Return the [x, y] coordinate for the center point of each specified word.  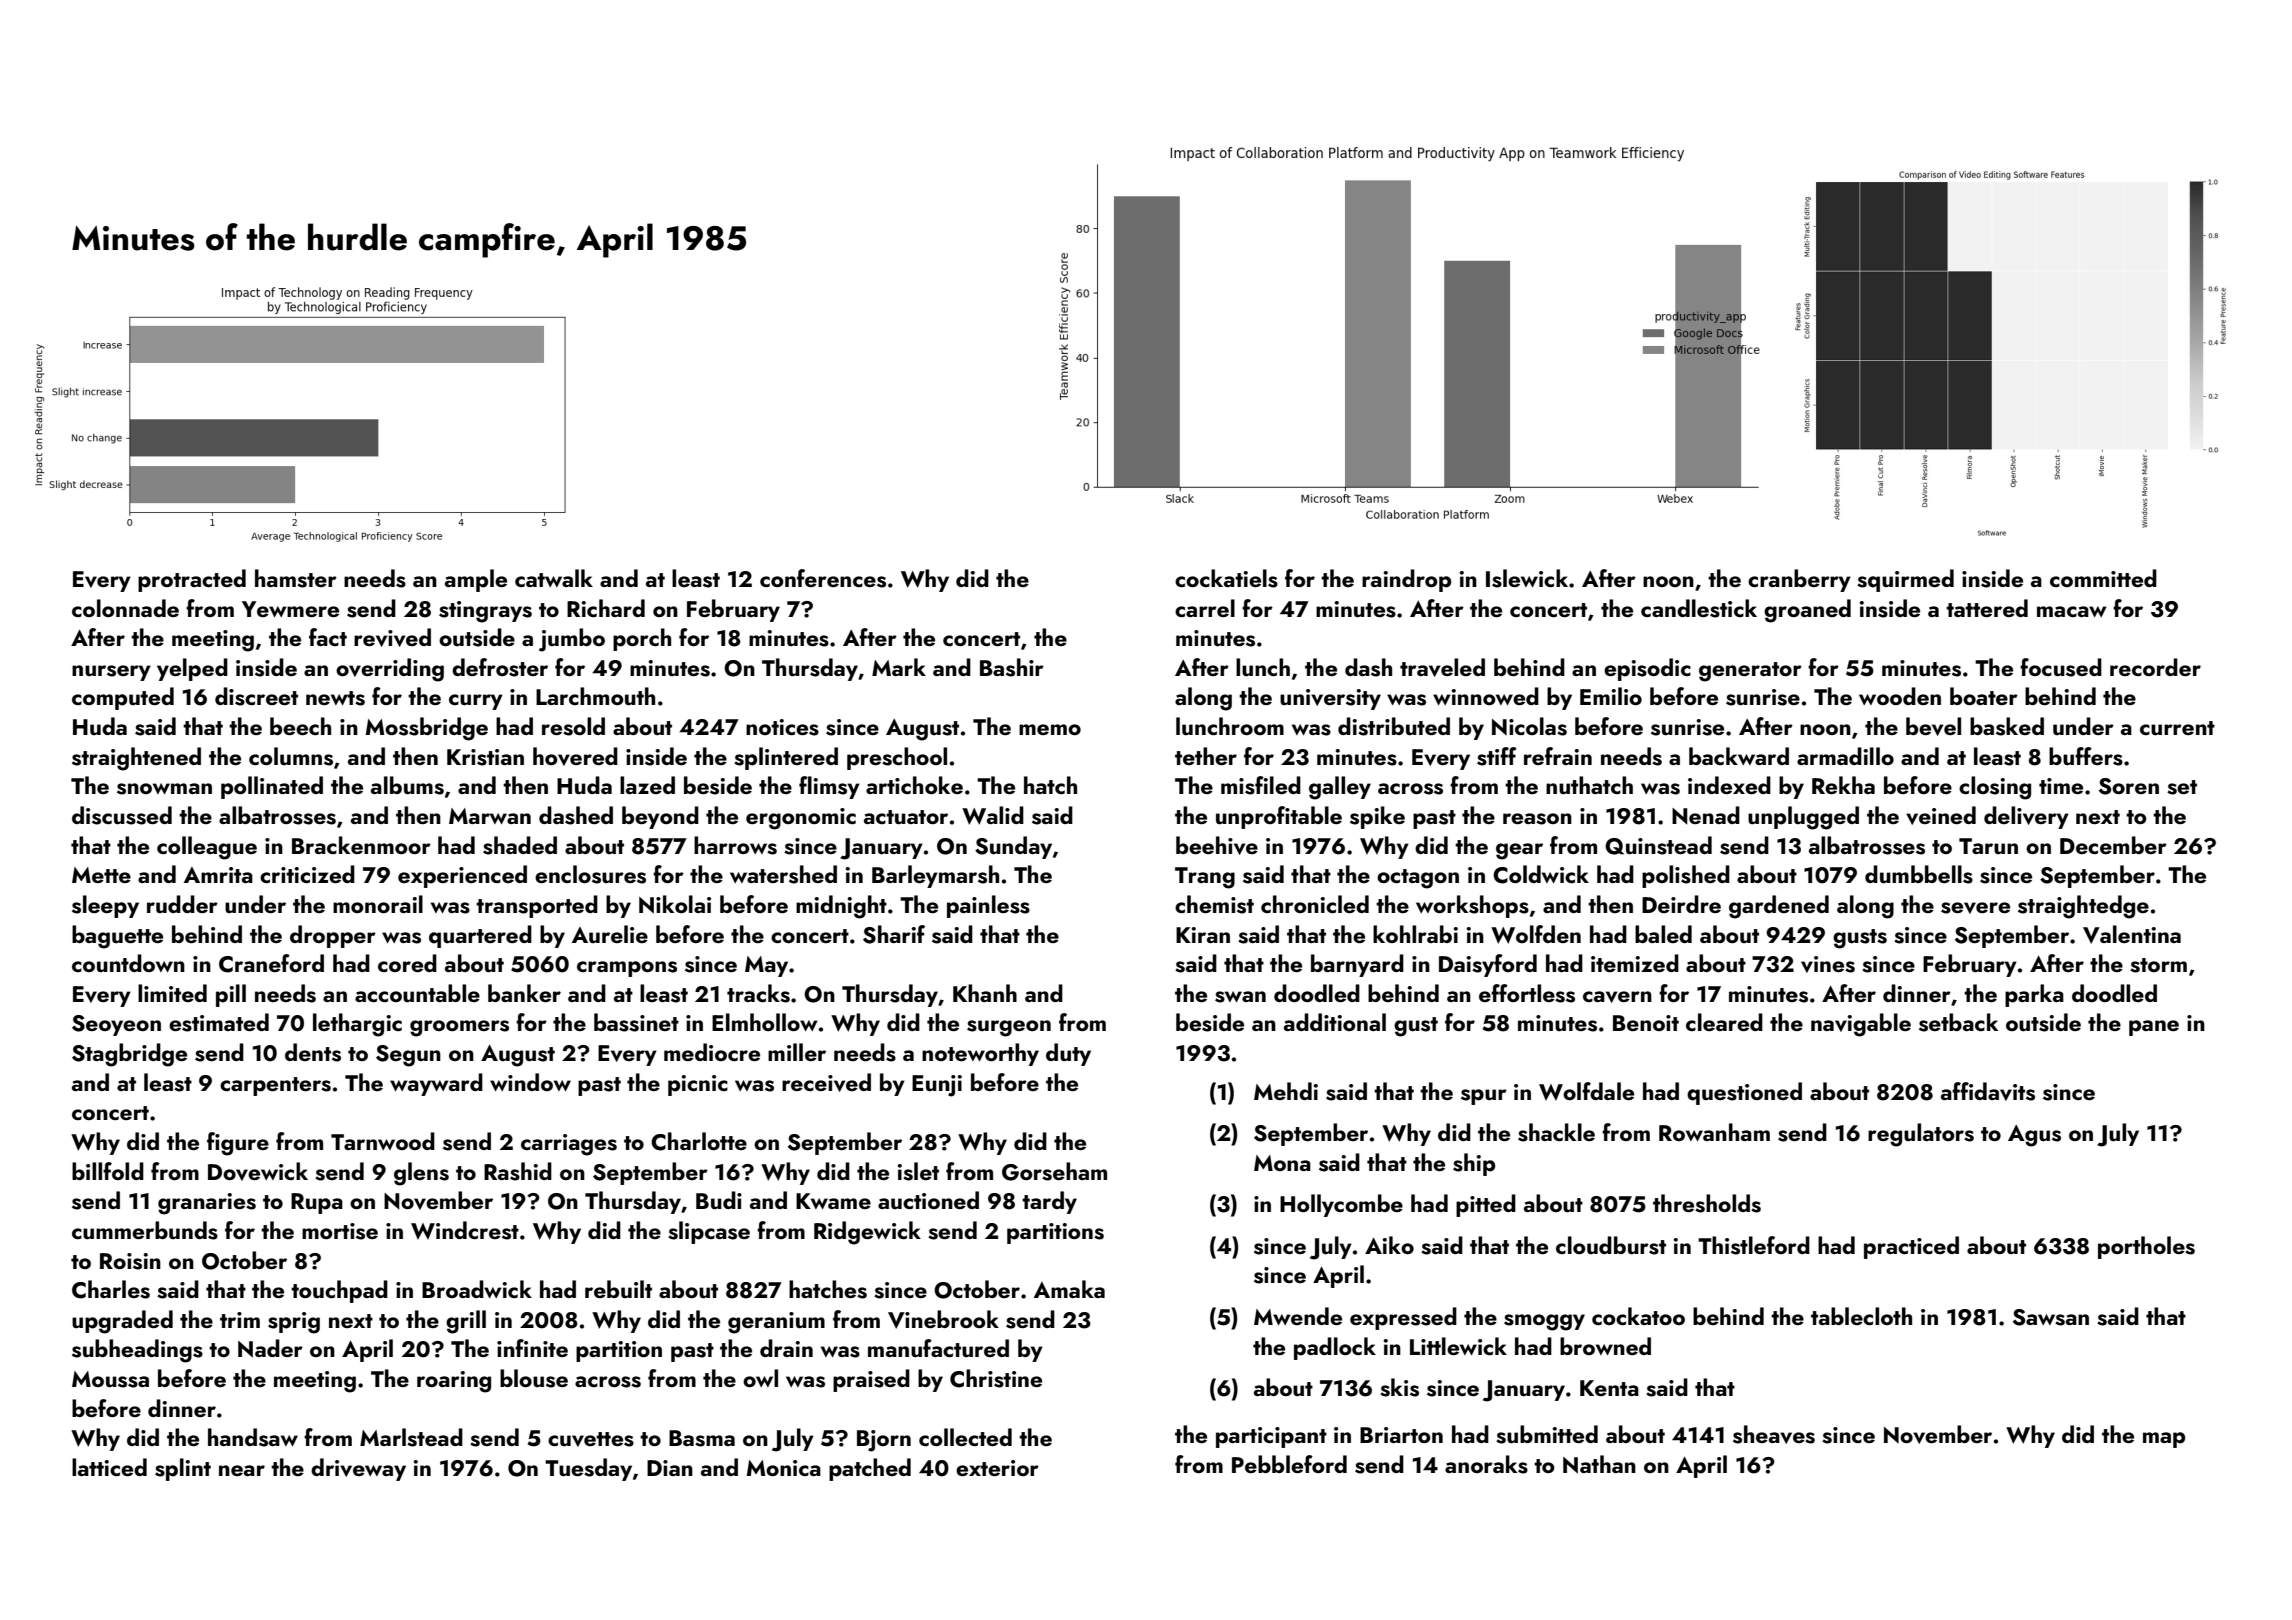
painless [988, 906]
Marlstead [411, 1437]
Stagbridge [129, 1055]
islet [918, 1171]
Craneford [271, 963]
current [2177, 728]
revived [392, 637]
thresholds [1707, 1203]
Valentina [2132, 934]
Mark [899, 667]
